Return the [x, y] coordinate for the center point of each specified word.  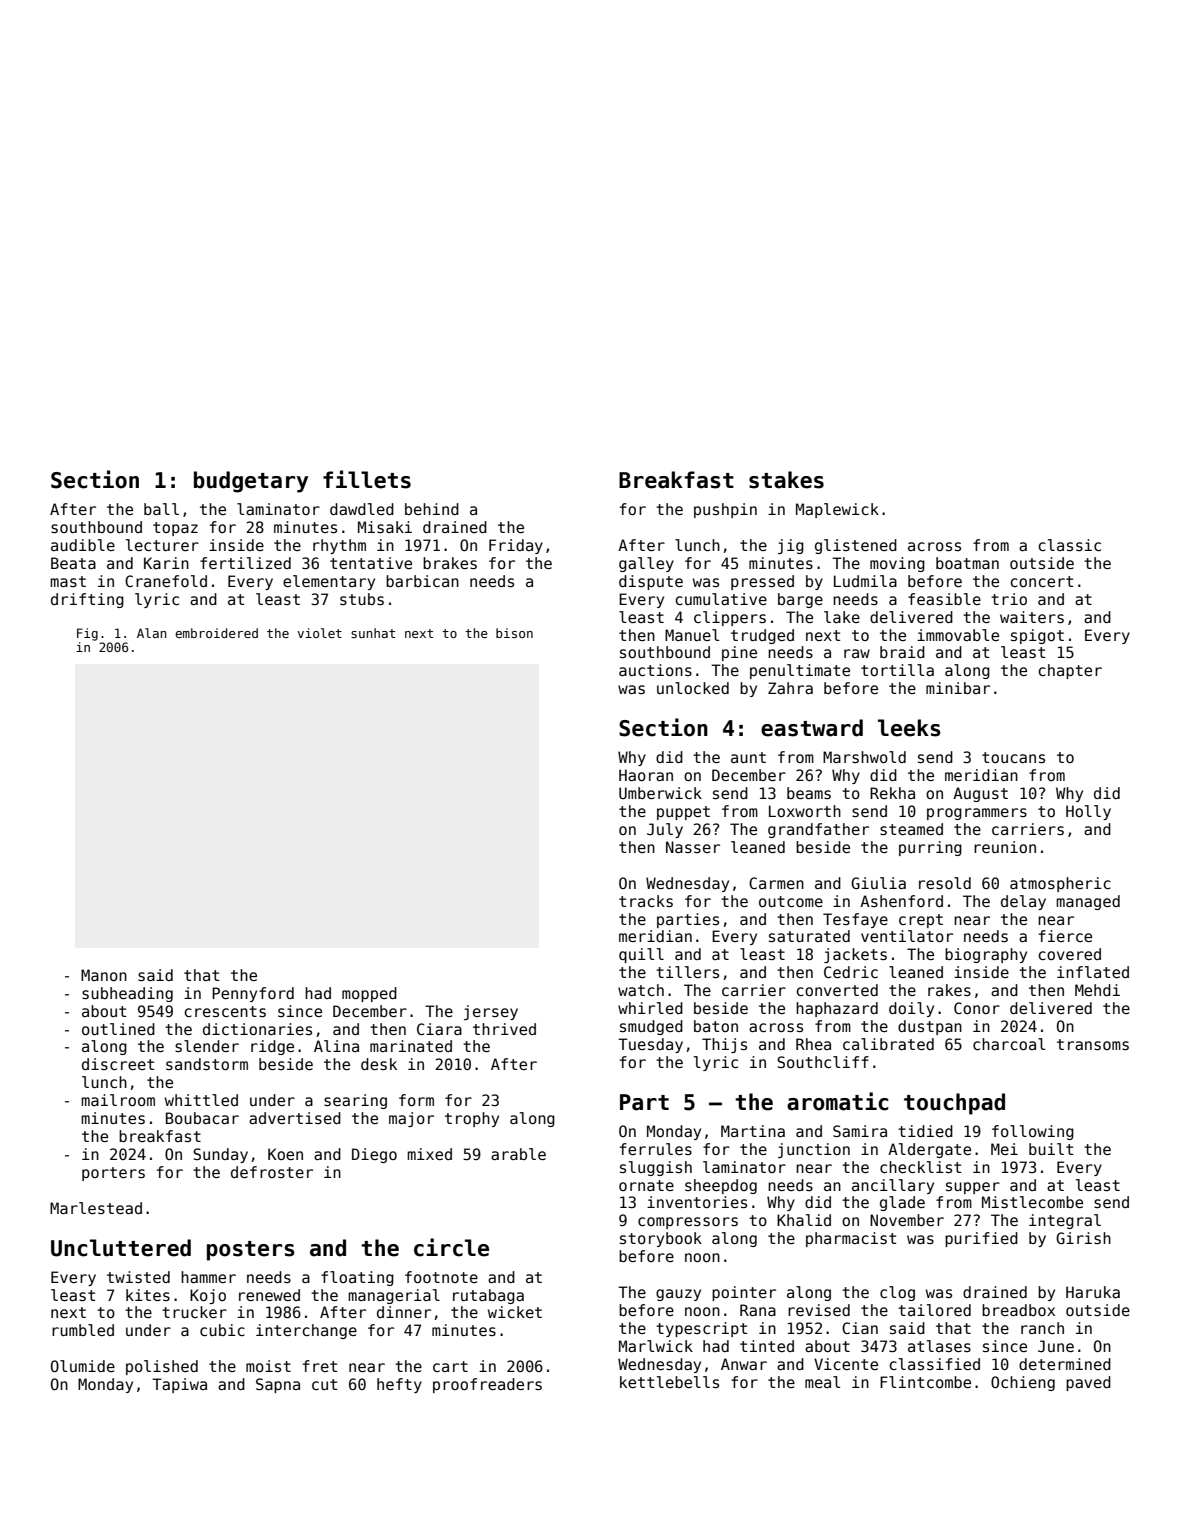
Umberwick [660, 793]
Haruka [1093, 1292]
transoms [1093, 1044]
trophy [472, 1119]
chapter [1070, 671]
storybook [661, 1239]
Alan [152, 633]
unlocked [693, 688]
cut [324, 1384]
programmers [977, 814]
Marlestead [96, 1208]
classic [1069, 545]
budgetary [251, 482]
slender [207, 1046]
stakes [786, 480]
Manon [104, 975]
